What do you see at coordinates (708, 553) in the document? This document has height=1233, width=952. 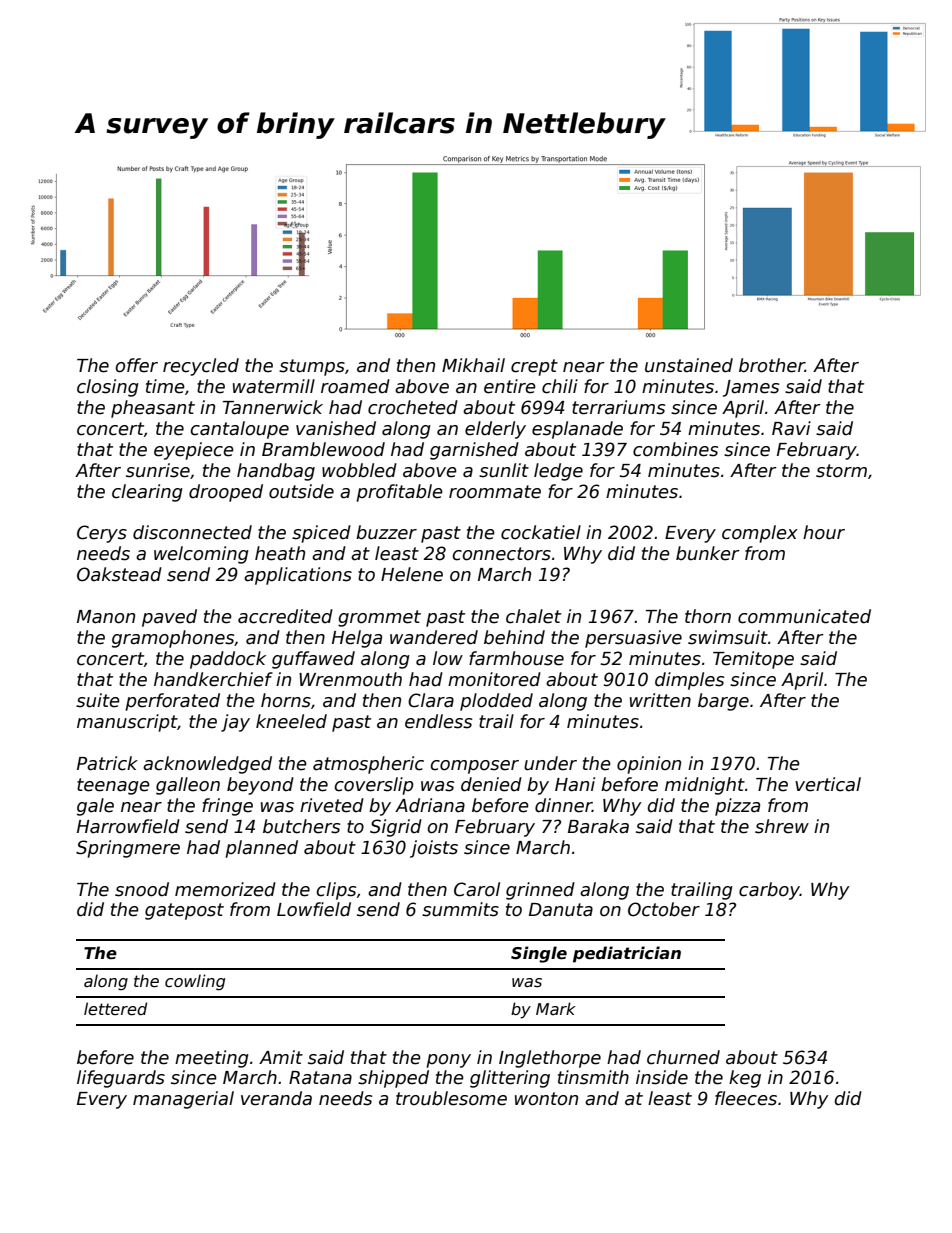 I see `bunker` at bounding box center [708, 553].
